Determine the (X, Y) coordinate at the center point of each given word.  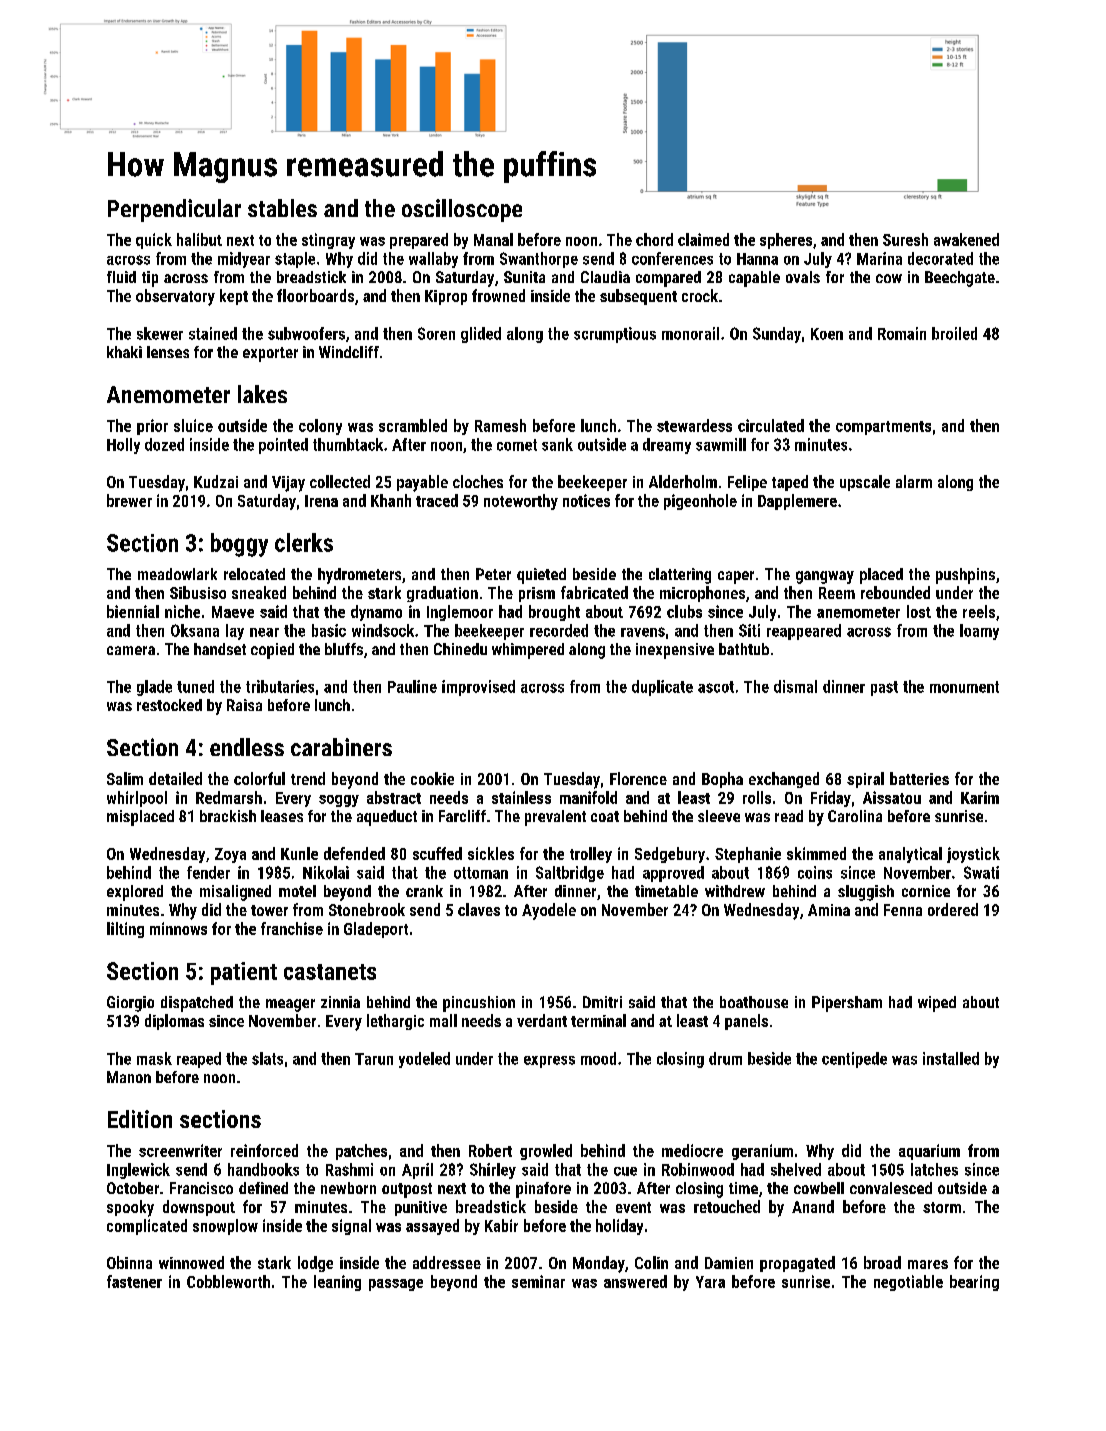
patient (244, 973)
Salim (125, 778)
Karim (980, 797)
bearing (974, 1283)
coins (815, 872)
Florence (638, 778)
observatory (175, 297)
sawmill (721, 444)
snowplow (225, 1227)
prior (152, 427)
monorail (690, 333)
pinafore (543, 1190)
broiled (954, 333)
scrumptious (615, 335)
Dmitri (602, 1002)
